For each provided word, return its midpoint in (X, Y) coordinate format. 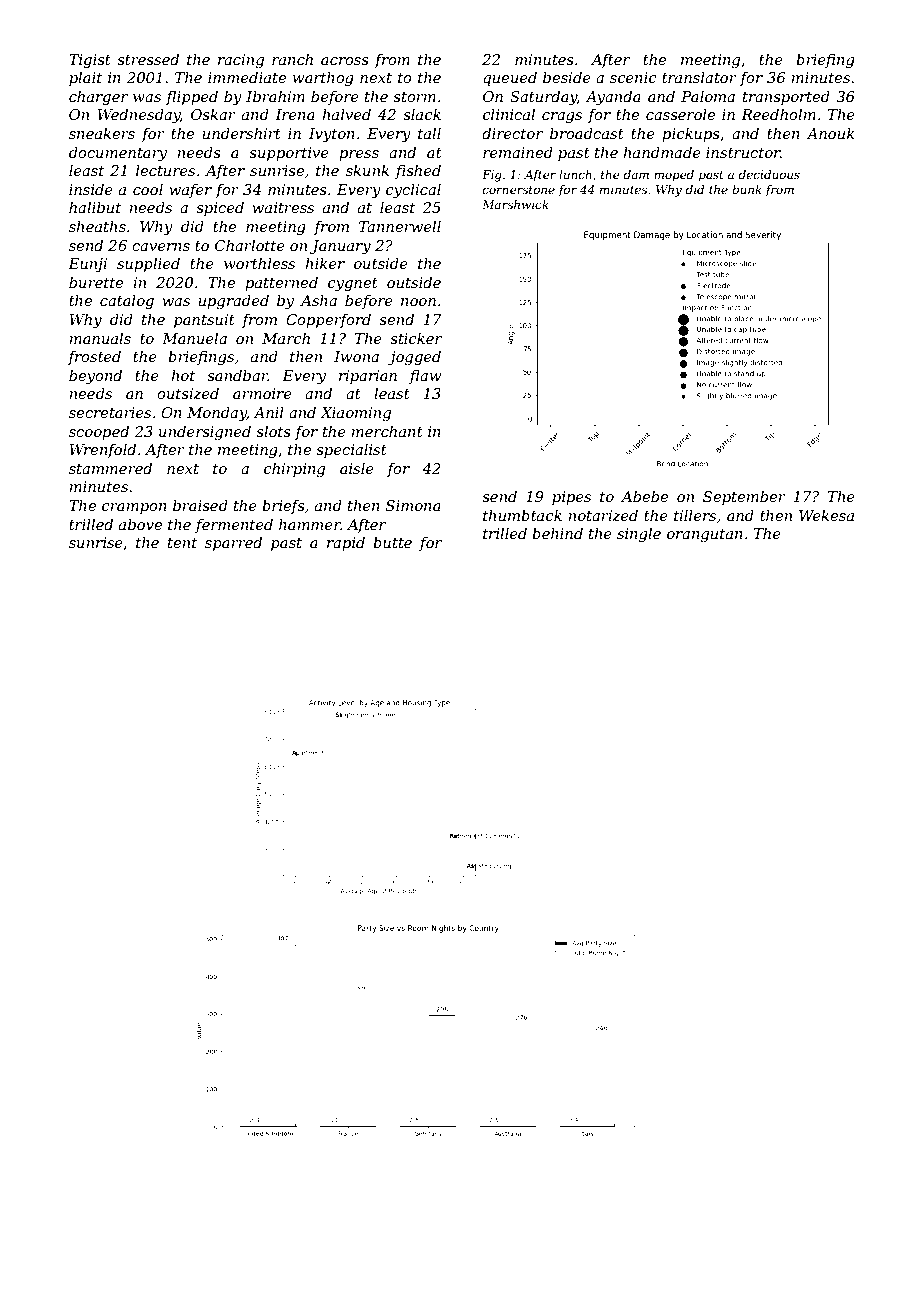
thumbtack (522, 515)
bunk (747, 189)
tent (182, 543)
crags (562, 118)
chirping (294, 470)
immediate (247, 77)
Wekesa (826, 515)
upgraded (234, 302)
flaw (425, 376)
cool (148, 189)
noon (418, 302)
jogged (414, 358)
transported (786, 98)
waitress (283, 207)
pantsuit (204, 321)
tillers (695, 515)
